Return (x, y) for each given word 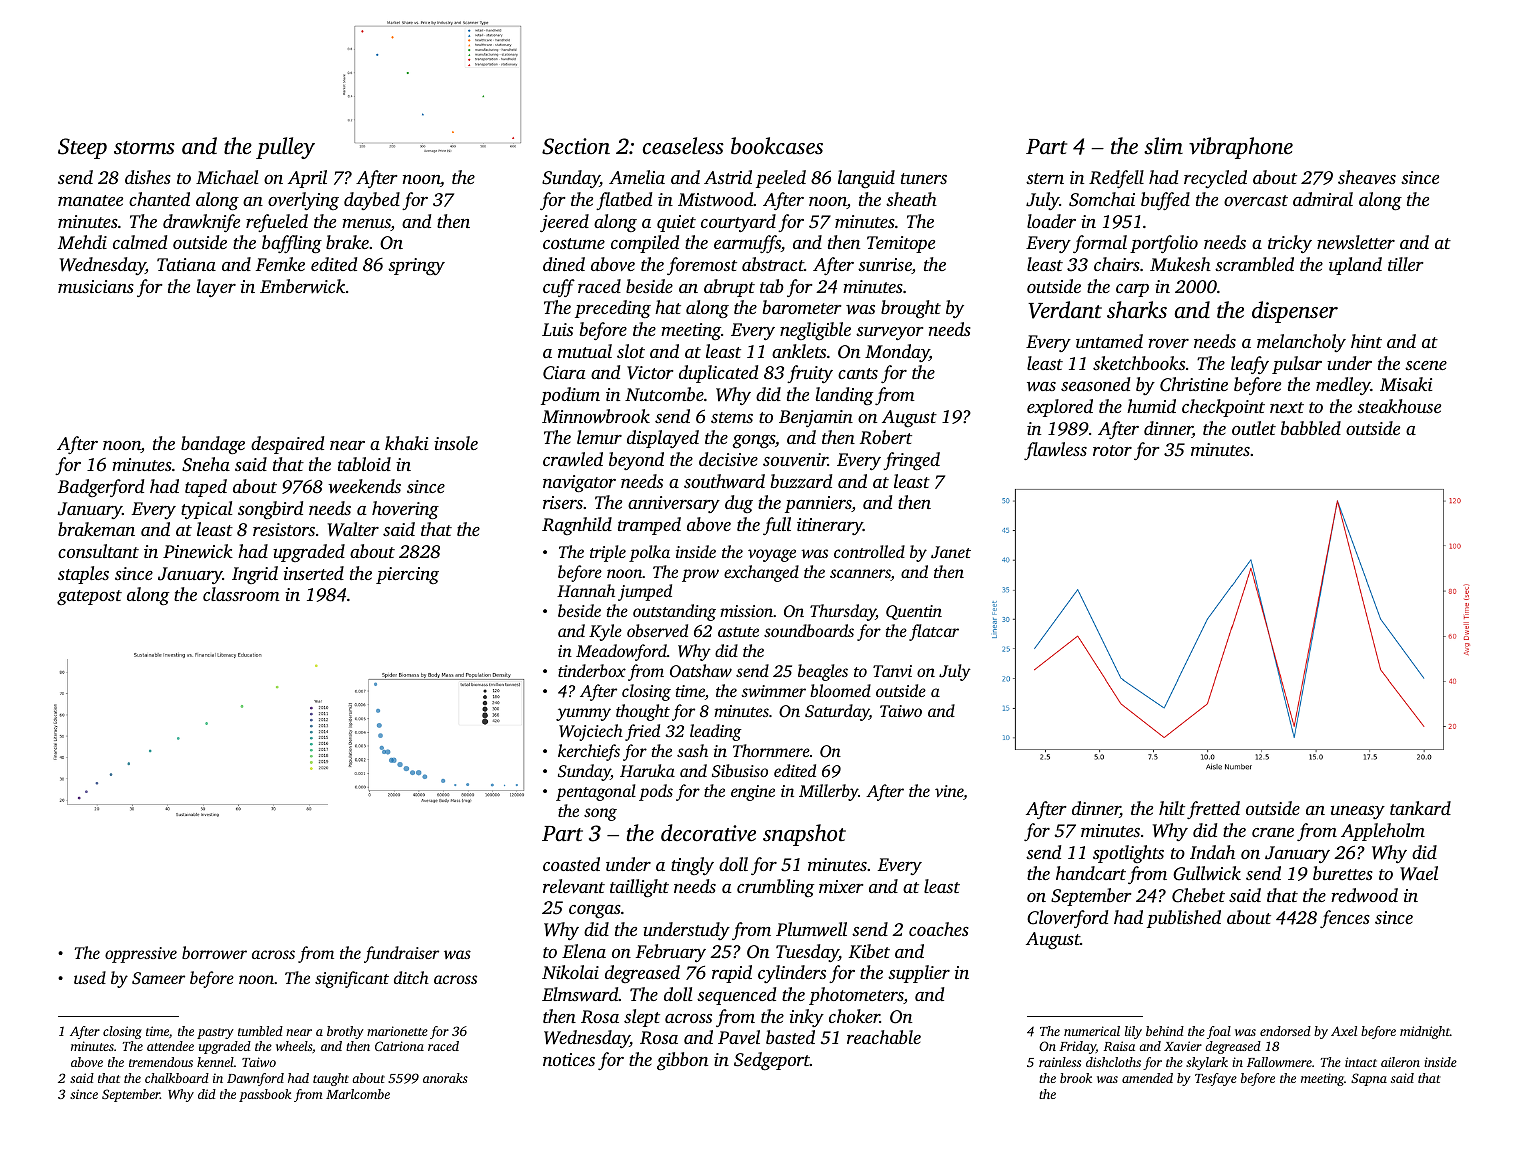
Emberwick (302, 286)
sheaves (1367, 177)
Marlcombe (358, 1094)
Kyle (605, 632)
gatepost (89, 597)
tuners (924, 178)
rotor (1112, 450)
